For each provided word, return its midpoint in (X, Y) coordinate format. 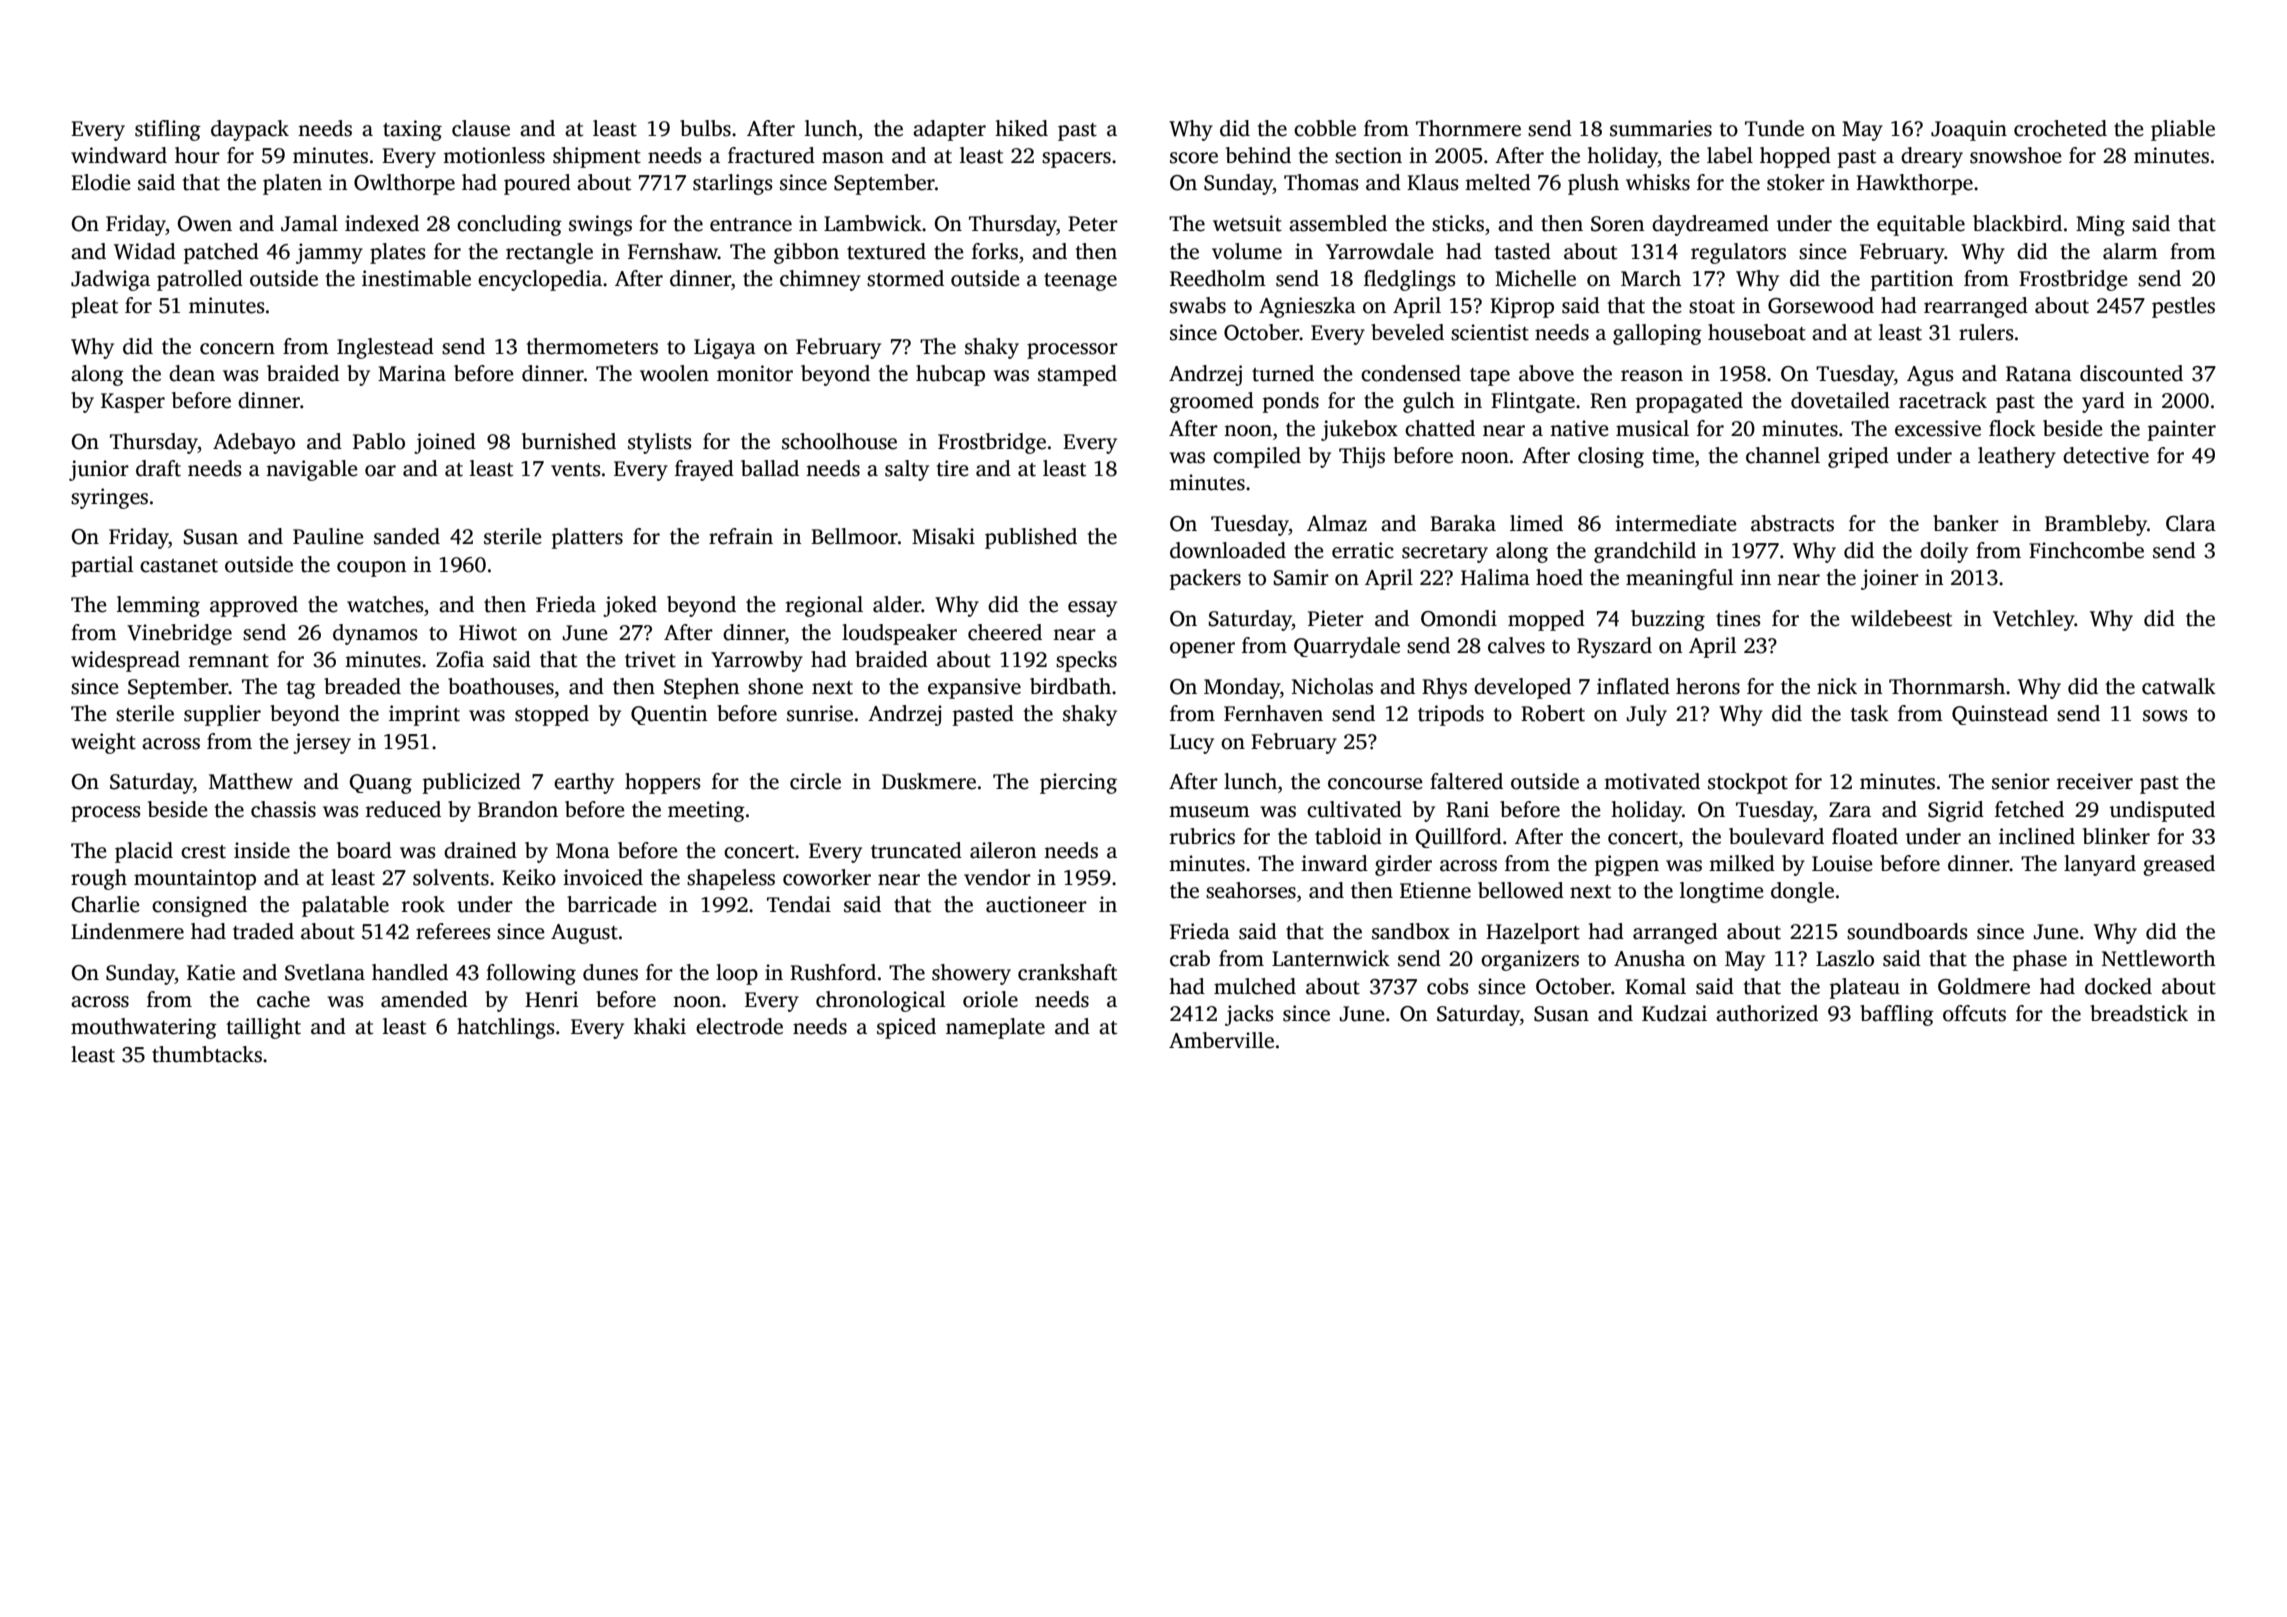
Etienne (1435, 890)
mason (853, 158)
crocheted (2060, 128)
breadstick (2139, 1013)
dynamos (375, 634)
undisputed (2162, 811)
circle (815, 781)
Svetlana (325, 972)
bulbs (705, 128)
